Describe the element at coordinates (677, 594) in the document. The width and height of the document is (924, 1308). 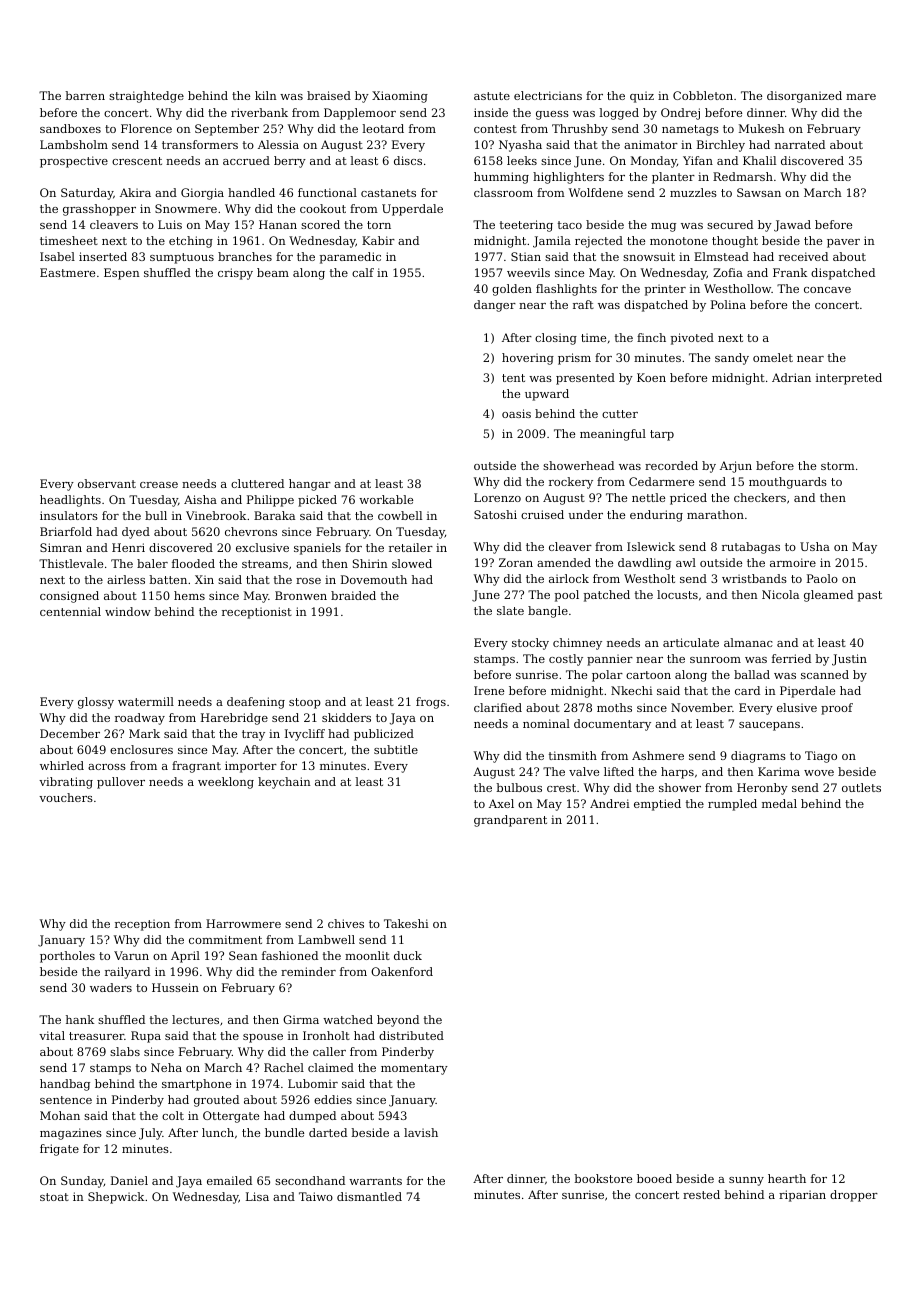
I see `locusts` at that location.
